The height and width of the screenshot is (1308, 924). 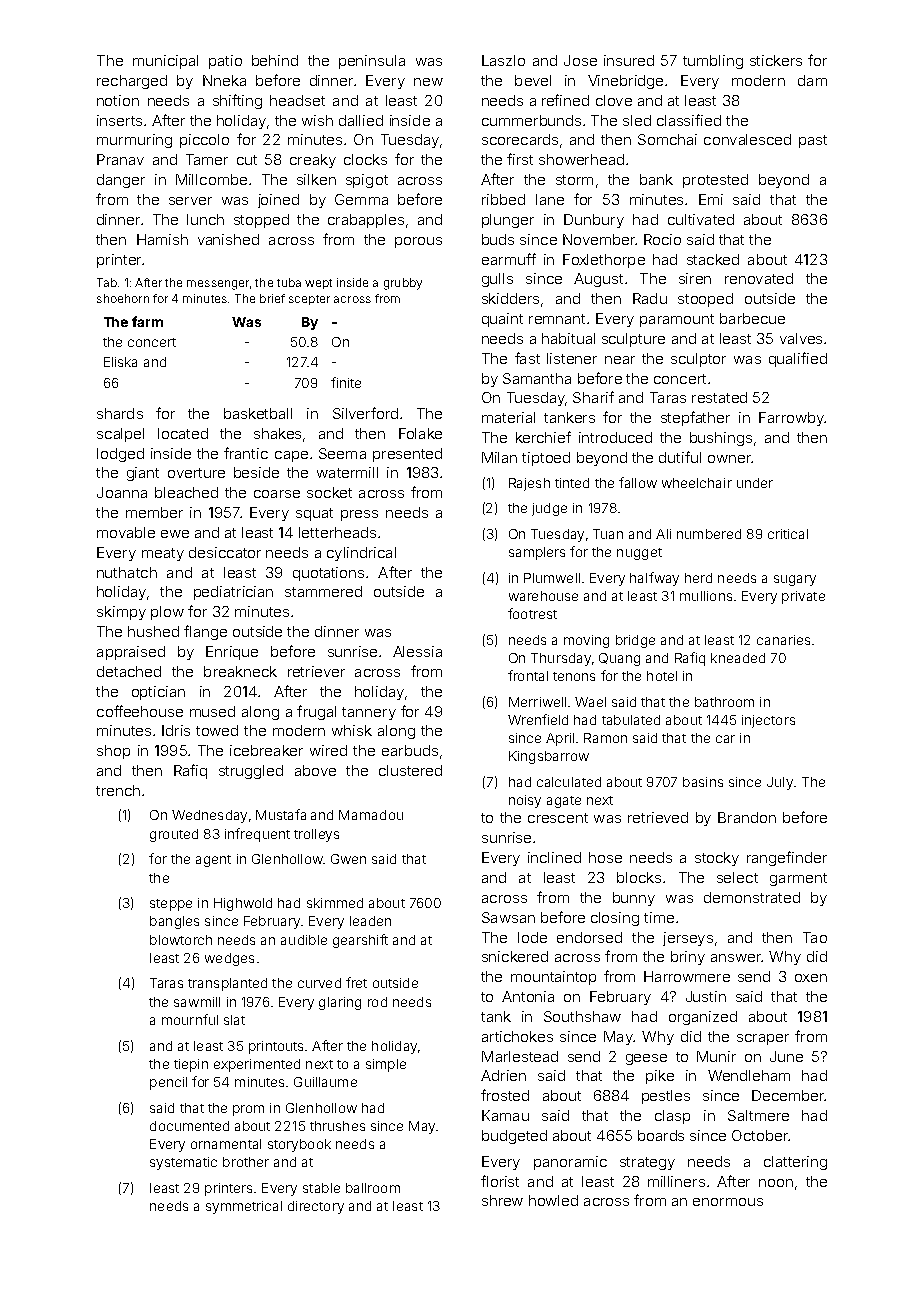 What do you see at coordinates (695, 418) in the screenshot?
I see `stepfather` at bounding box center [695, 418].
